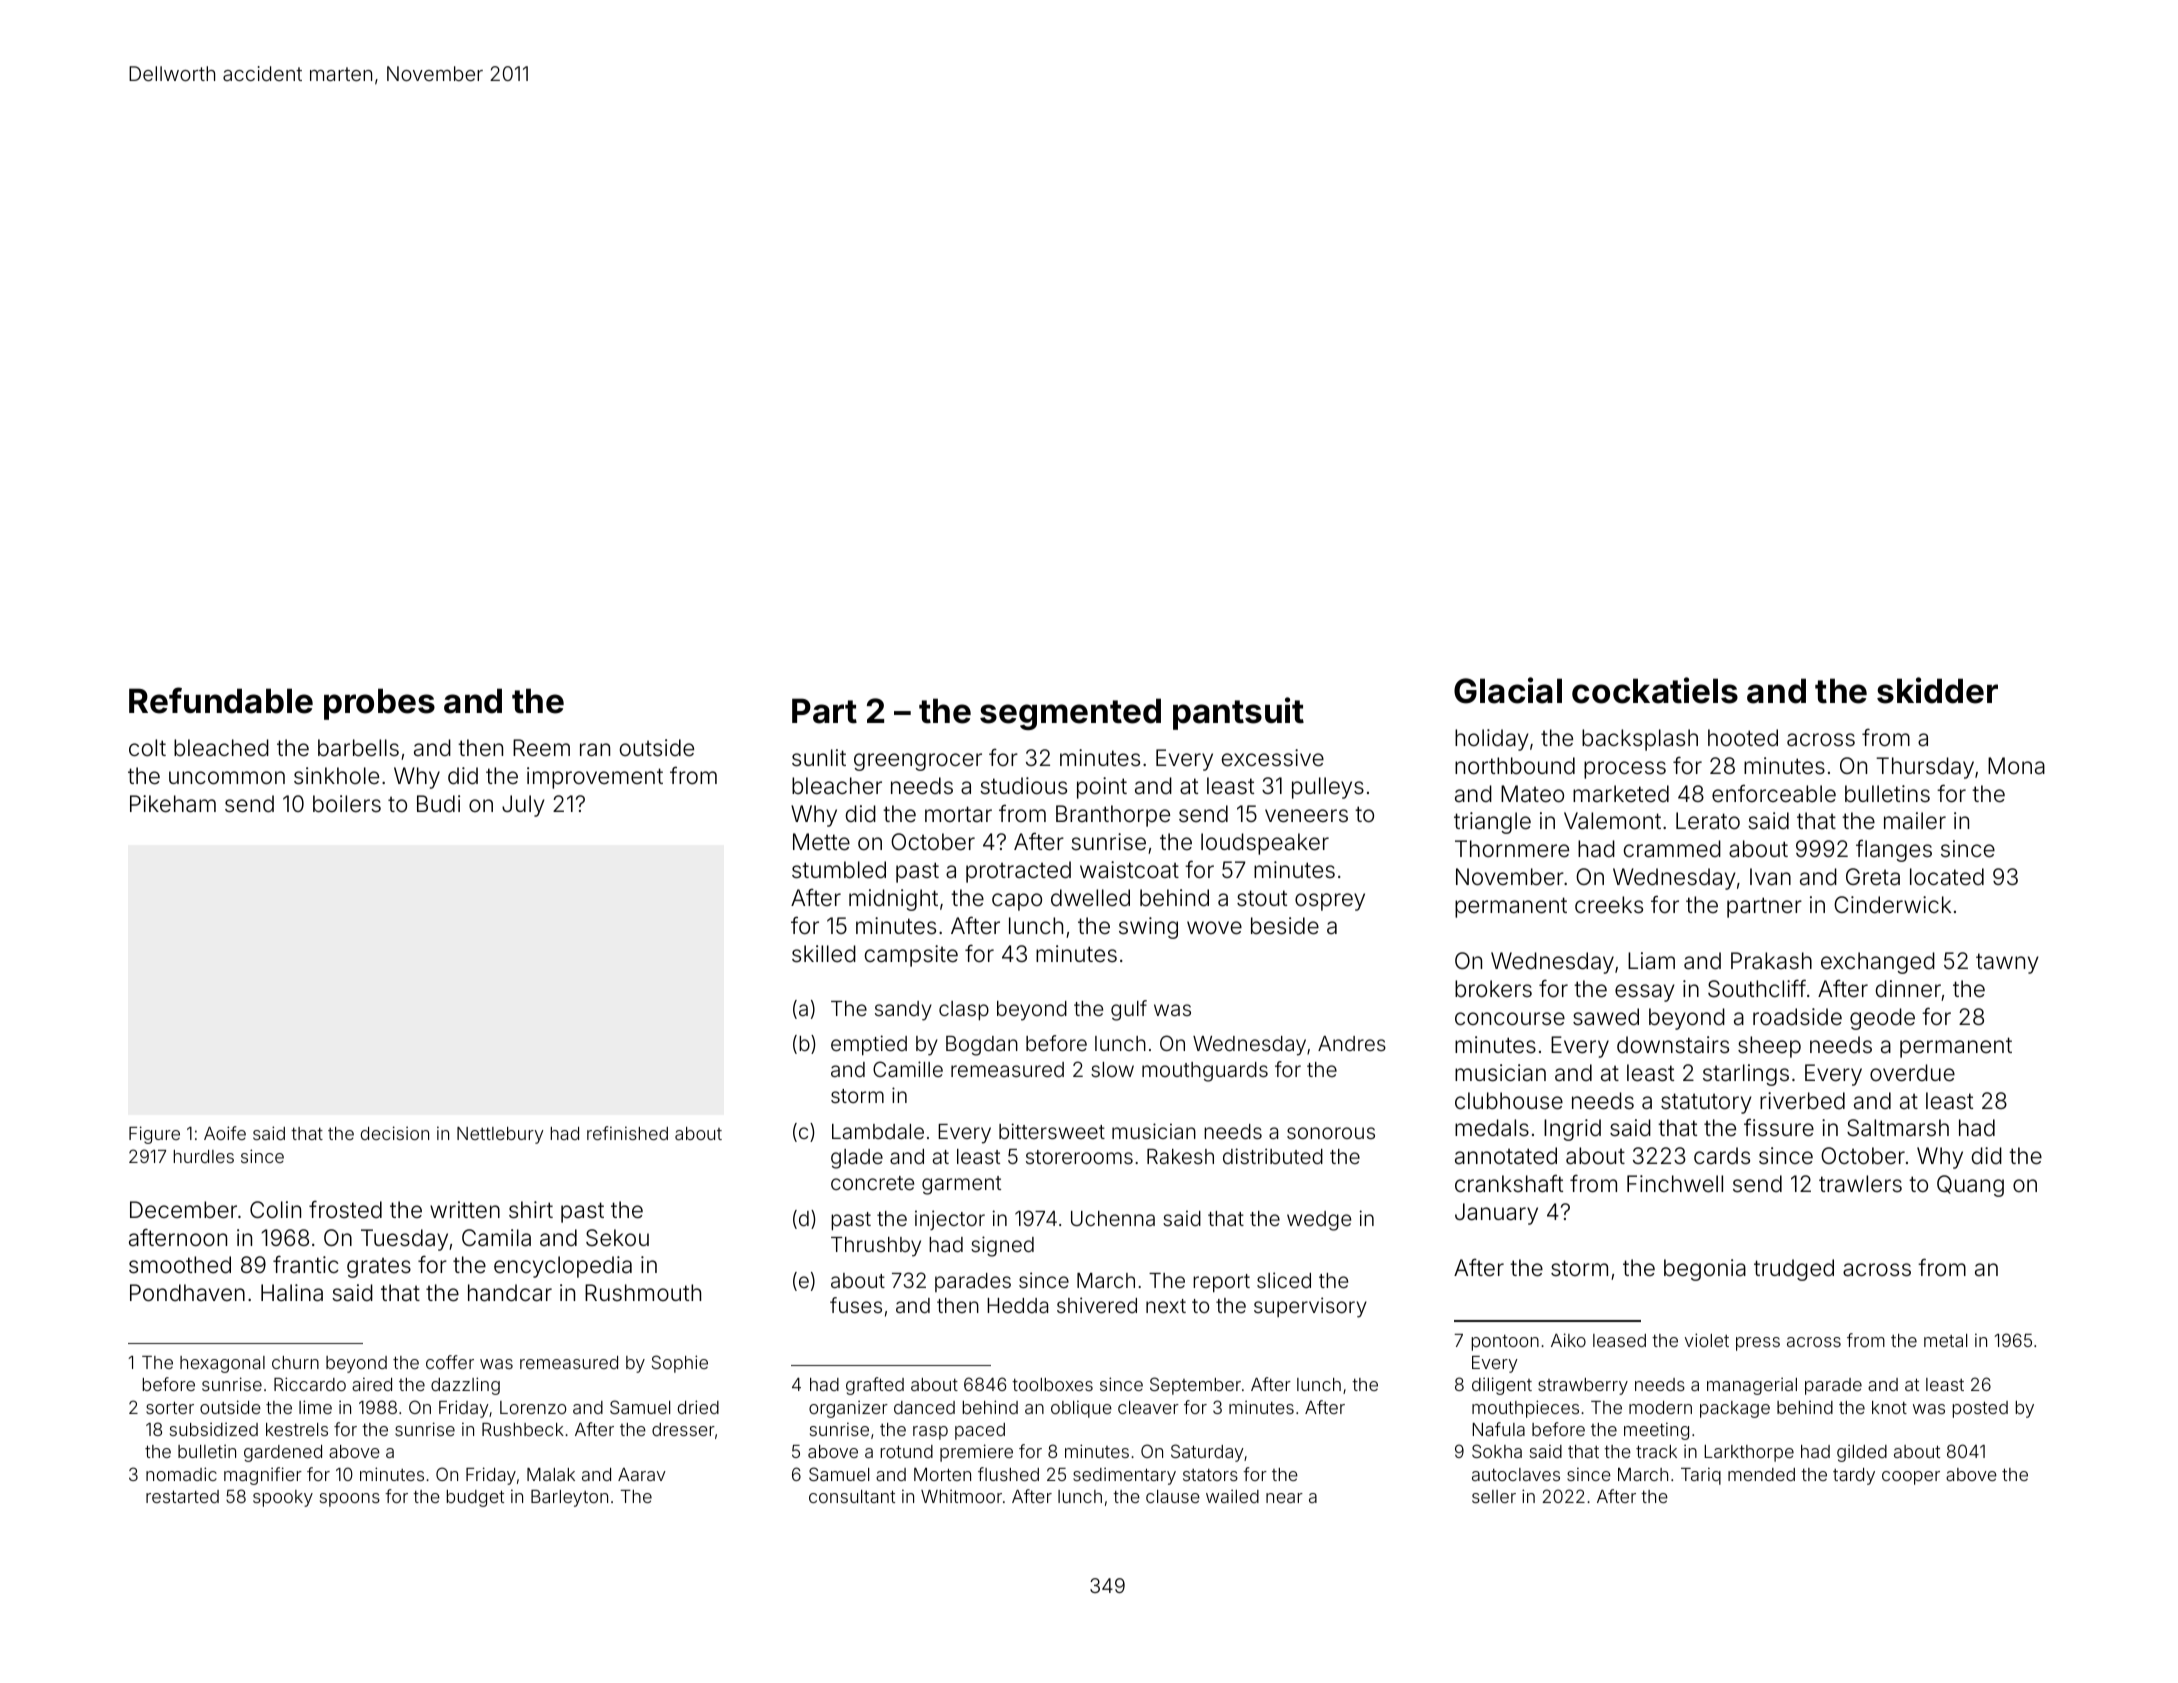  Describe the element at coordinates (1945, 1340) in the screenshot. I see `metal` at that location.
